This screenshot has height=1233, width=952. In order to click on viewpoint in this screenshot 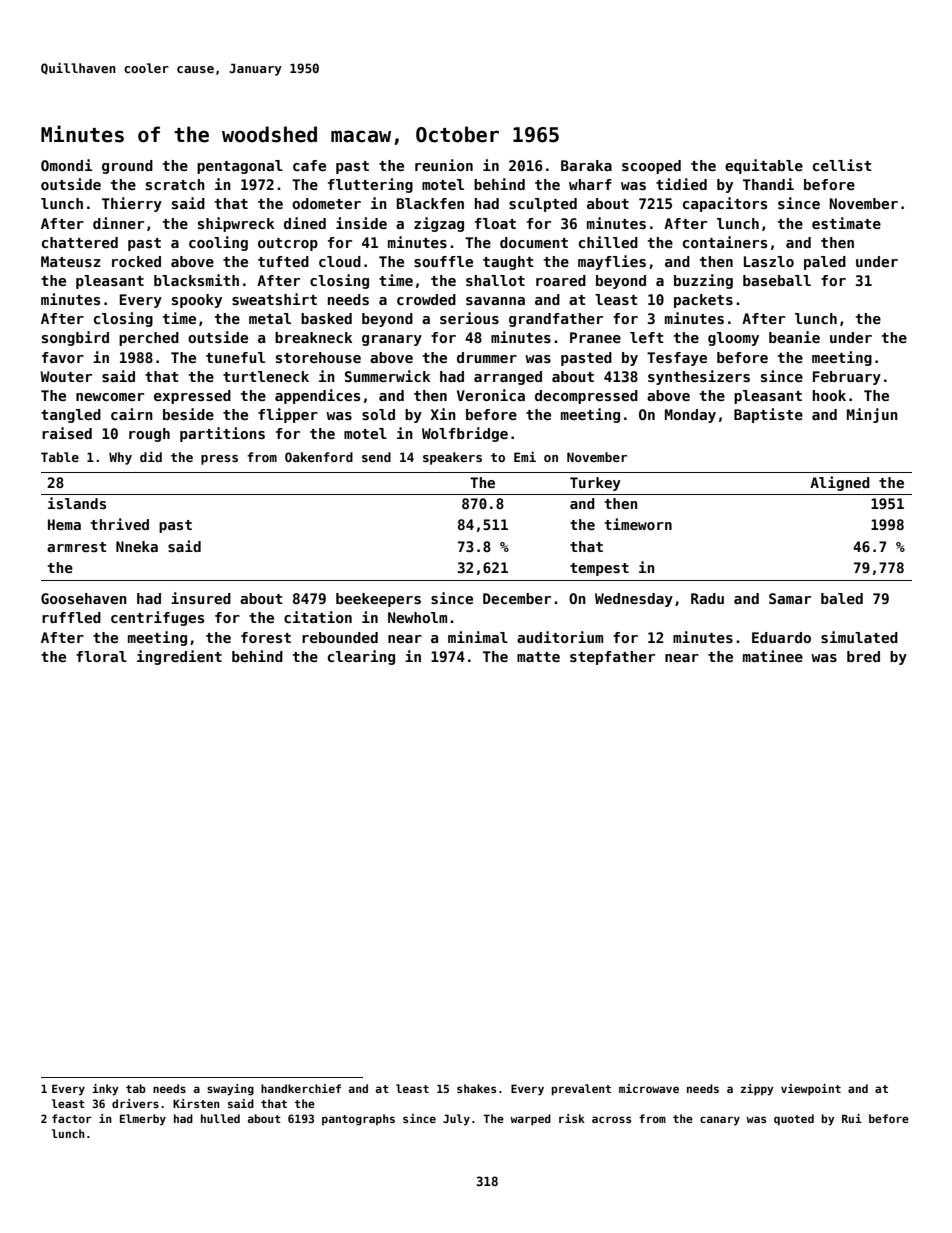, I will do `click(811, 1090)`.
